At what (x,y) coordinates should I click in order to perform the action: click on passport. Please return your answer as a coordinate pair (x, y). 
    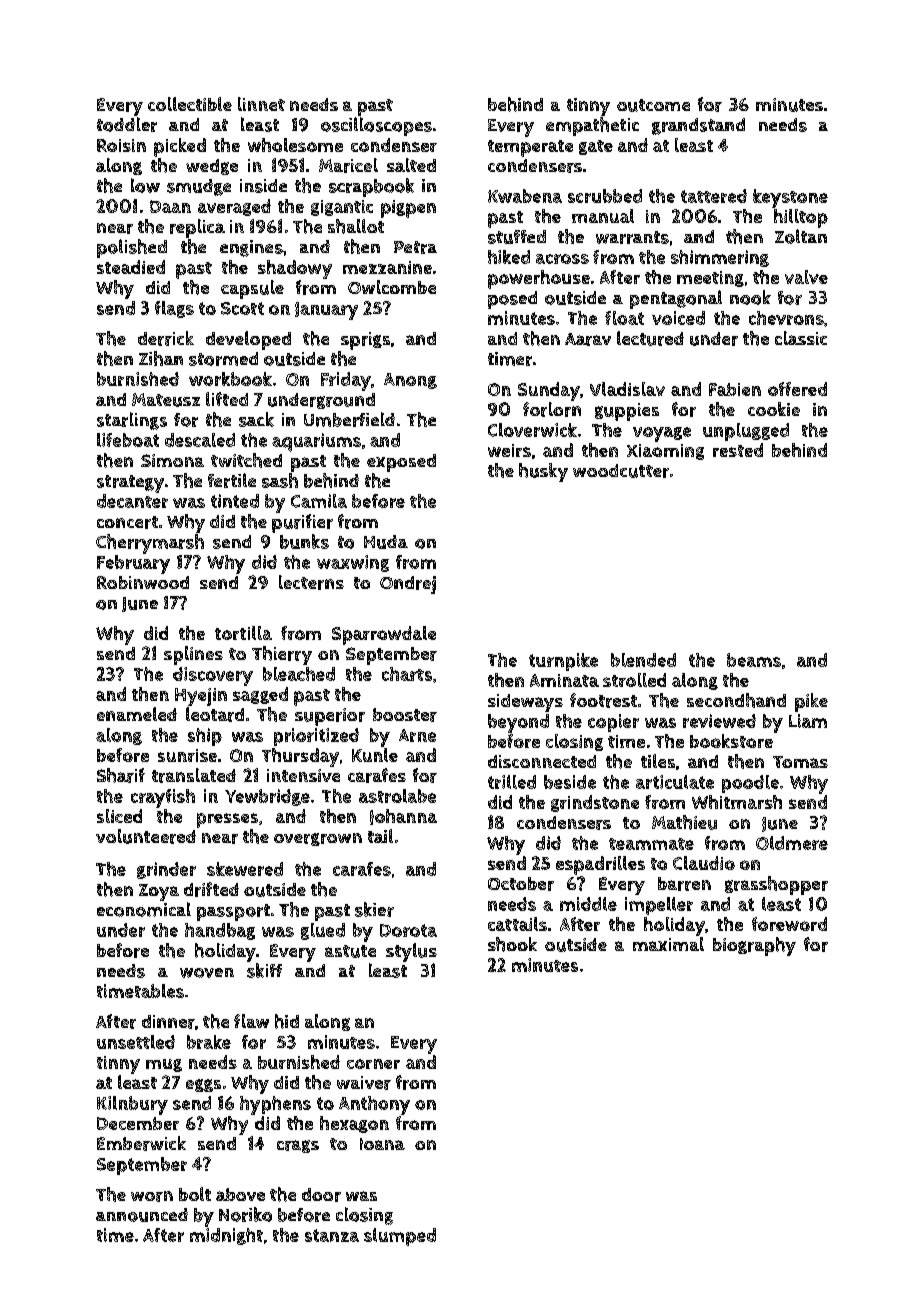
    Looking at the image, I should click on (233, 912).
